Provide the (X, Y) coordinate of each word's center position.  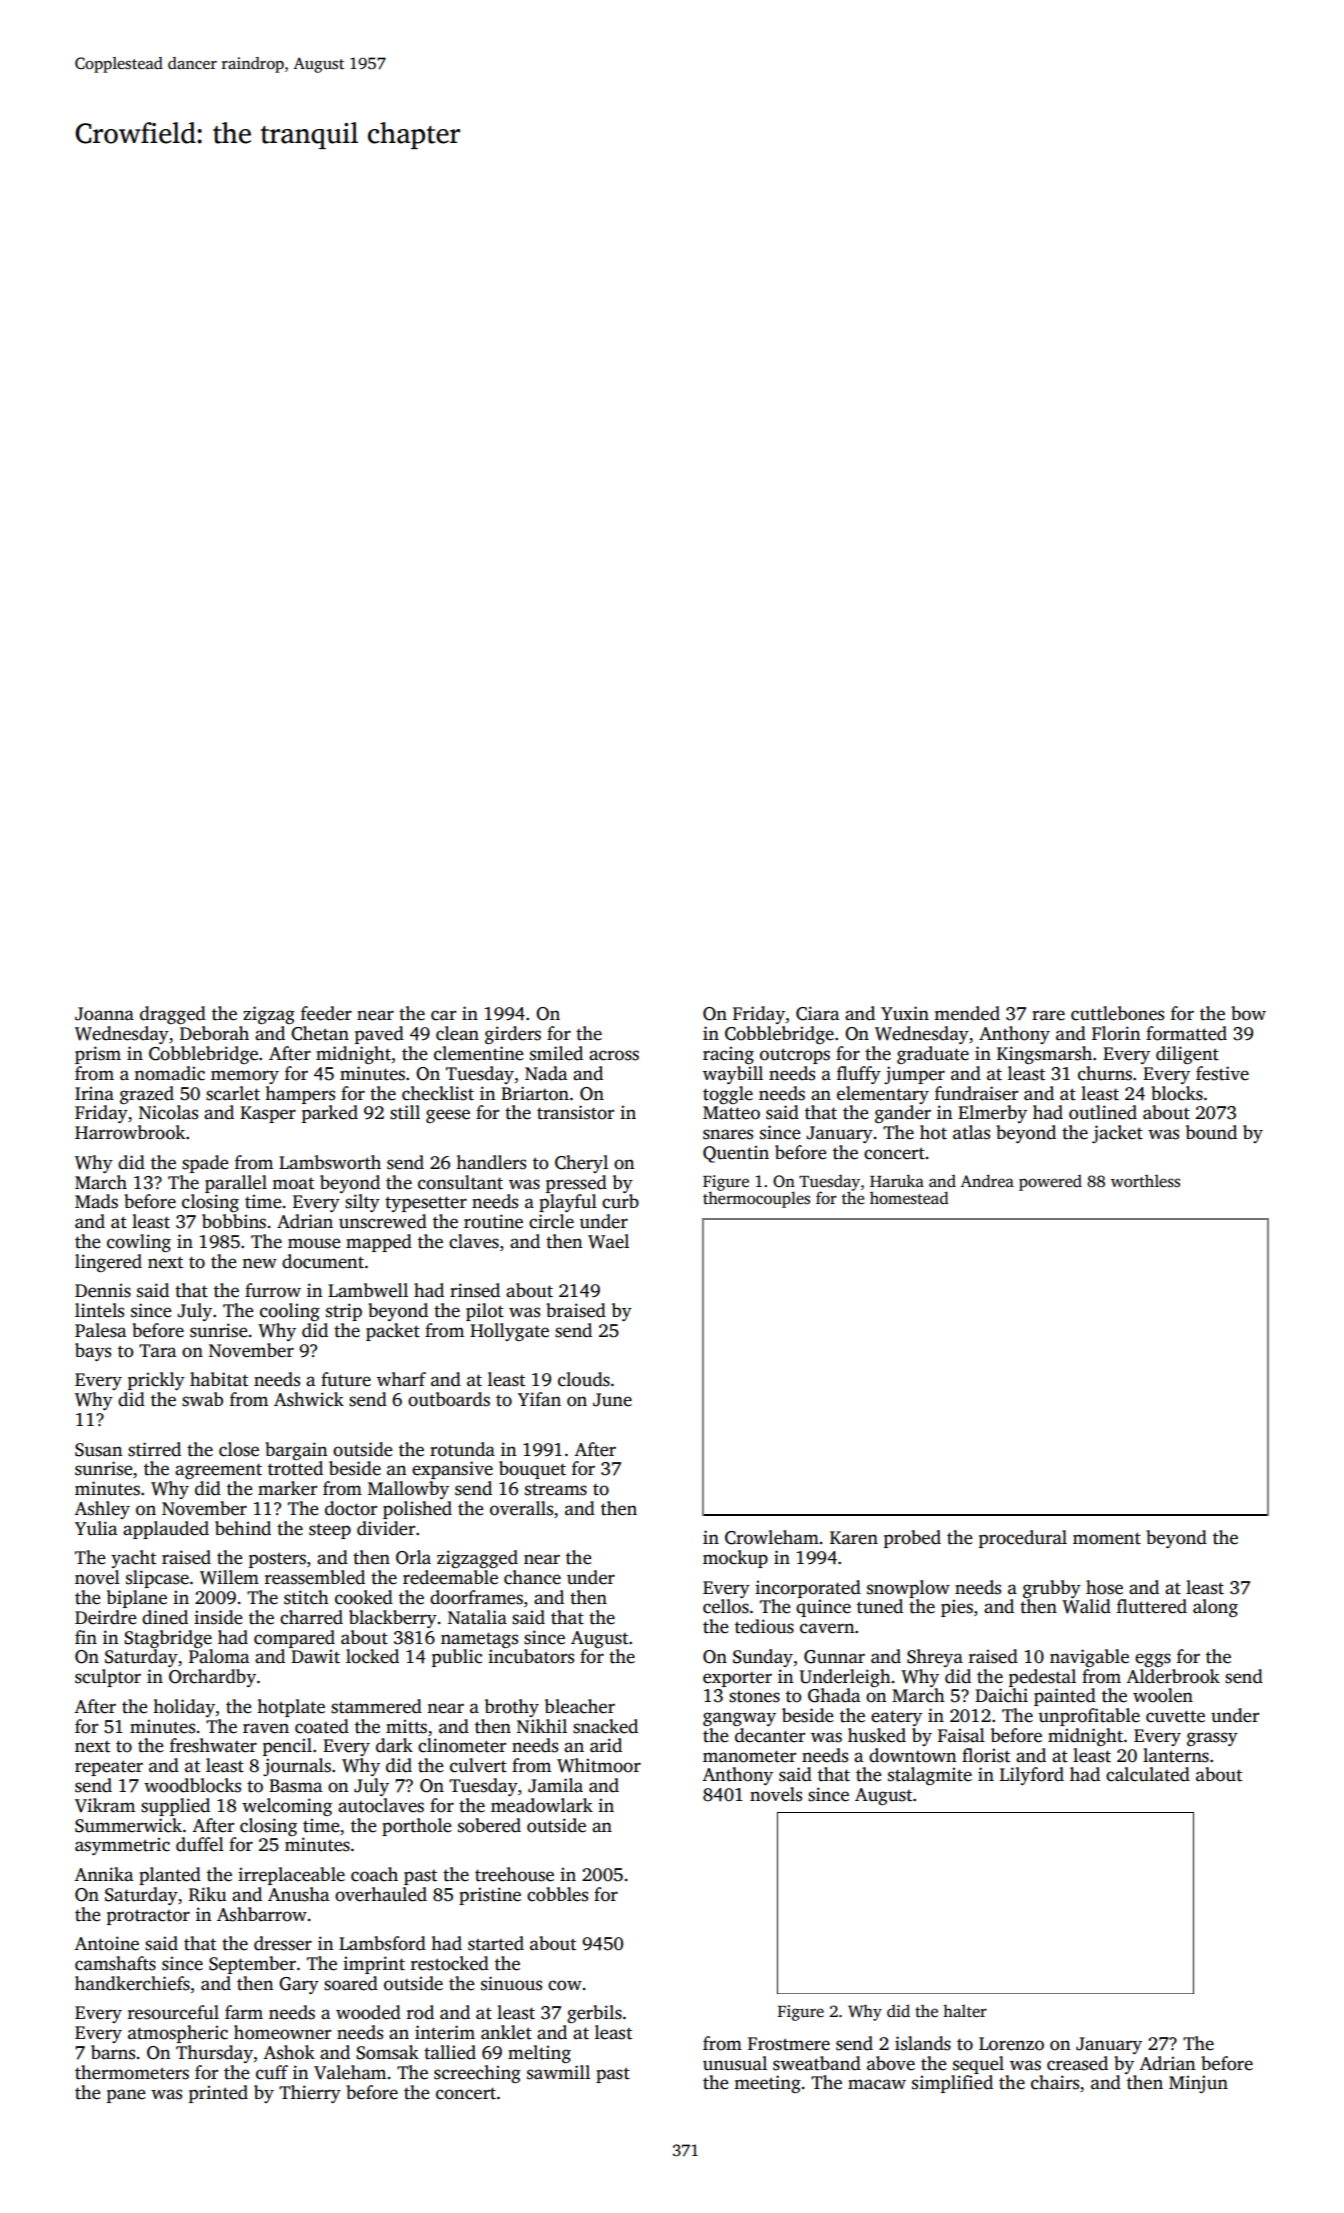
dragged (173, 1015)
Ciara (817, 1013)
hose (1104, 1587)
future (346, 1379)
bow (1248, 1013)
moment (1107, 1538)
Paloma (219, 1656)
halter (965, 2011)
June (612, 1400)
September (252, 1965)
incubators (531, 1656)
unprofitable (1089, 1717)
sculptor (108, 1678)
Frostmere (789, 2044)
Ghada (834, 1695)
